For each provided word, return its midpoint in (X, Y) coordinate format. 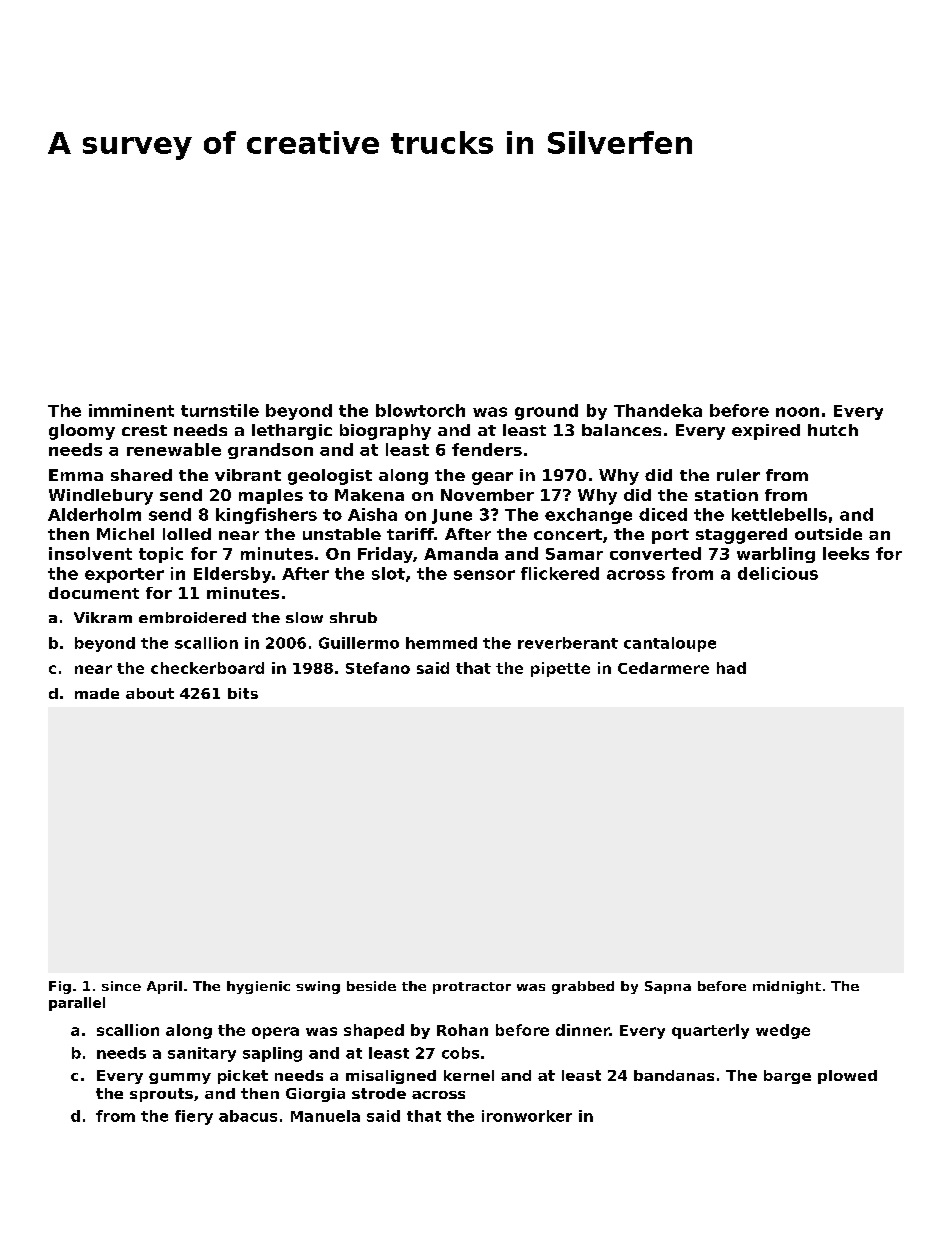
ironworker (527, 1116)
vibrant (248, 475)
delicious (778, 573)
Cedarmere (663, 668)
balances (621, 430)
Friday (385, 555)
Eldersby (232, 575)
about (150, 693)
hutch (833, 430)
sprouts (161, 1095)
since (121, 986)
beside (371, 986)
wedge (783, 1031)
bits (243, 693)
